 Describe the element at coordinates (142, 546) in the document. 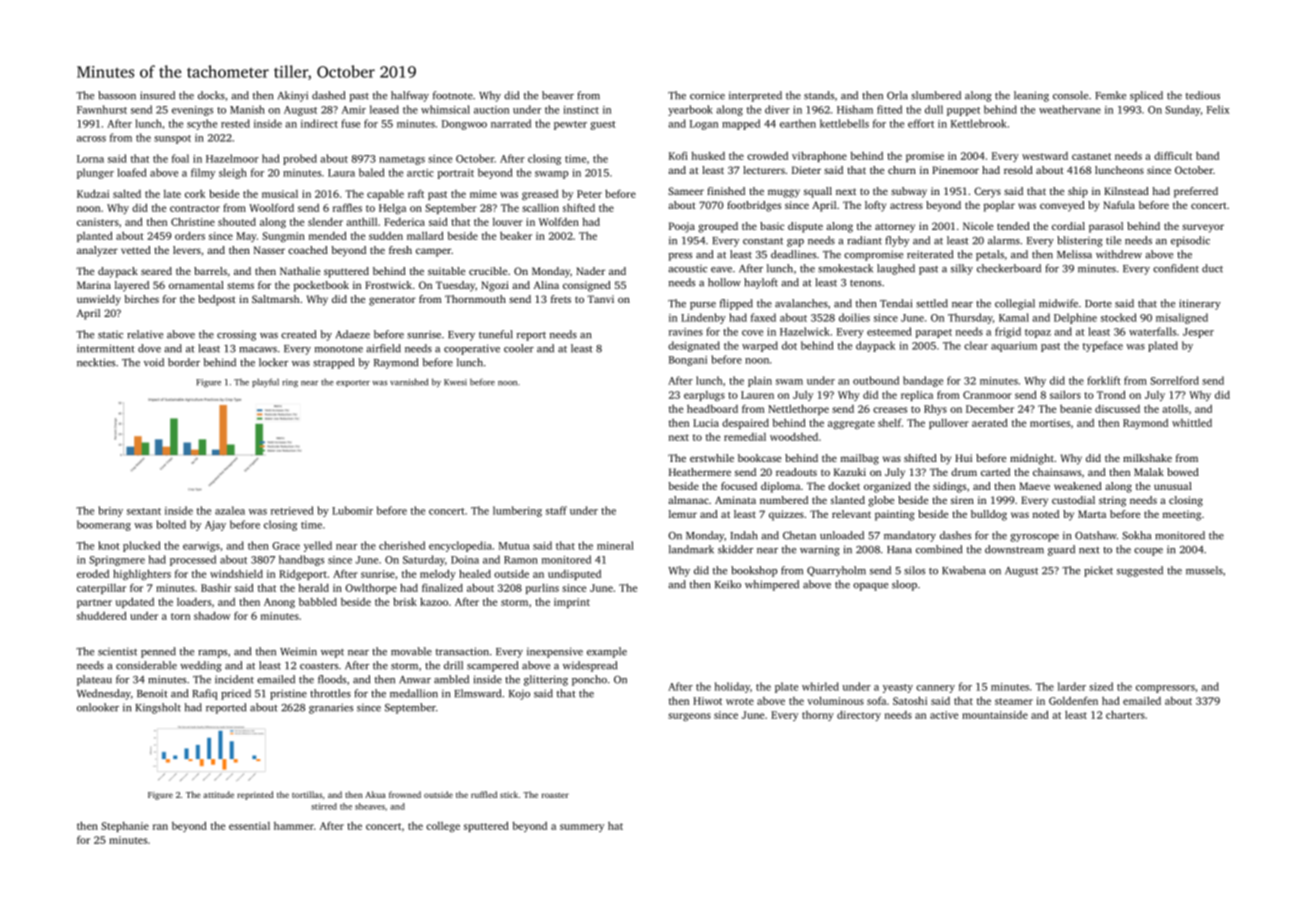

I see `plucked` at that location.
